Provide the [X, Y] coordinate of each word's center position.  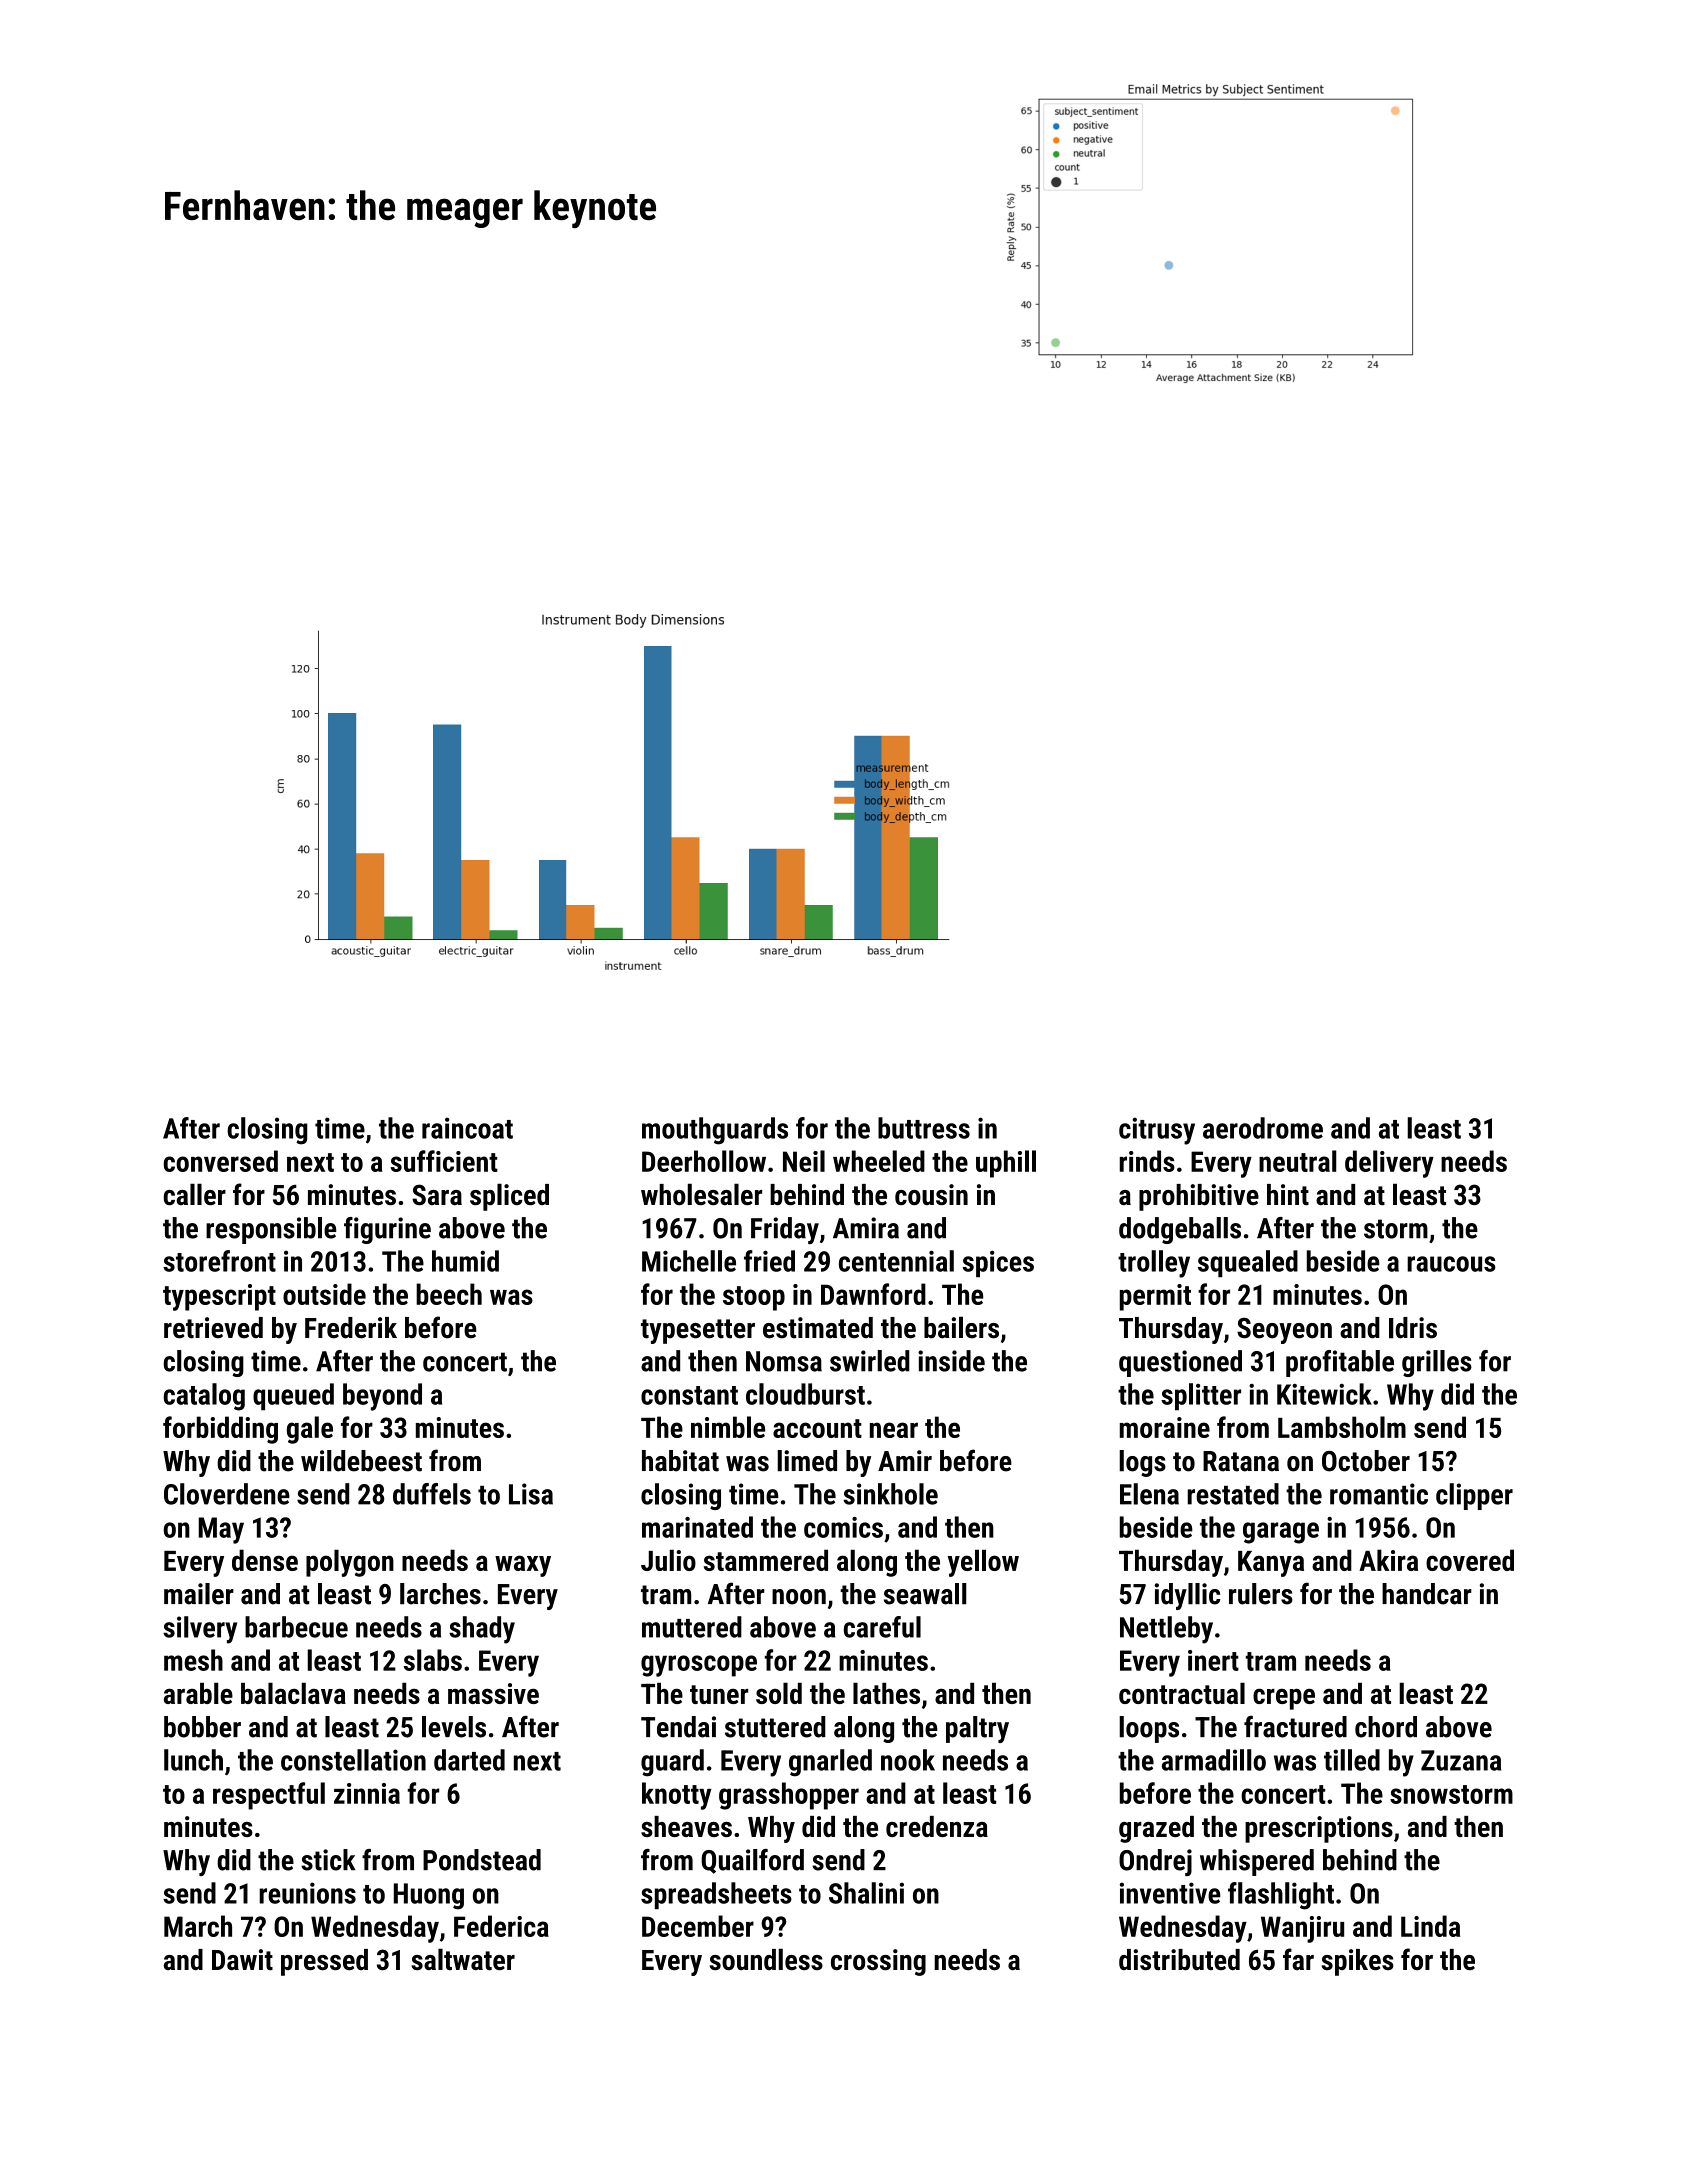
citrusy [1157, 1131]
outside [324, 1294]
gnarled [830, 1763]
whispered [1257, 1862]
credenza [937, 1826]
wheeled [879, 1161]
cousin [931, 1195]
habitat [680, 1461]
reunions [307, 1893]
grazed [1156, 1829]
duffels [432, 1494]
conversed [220, 1161]
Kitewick [1324, 1394]
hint [1288, 1195]
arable [198, 1693]
